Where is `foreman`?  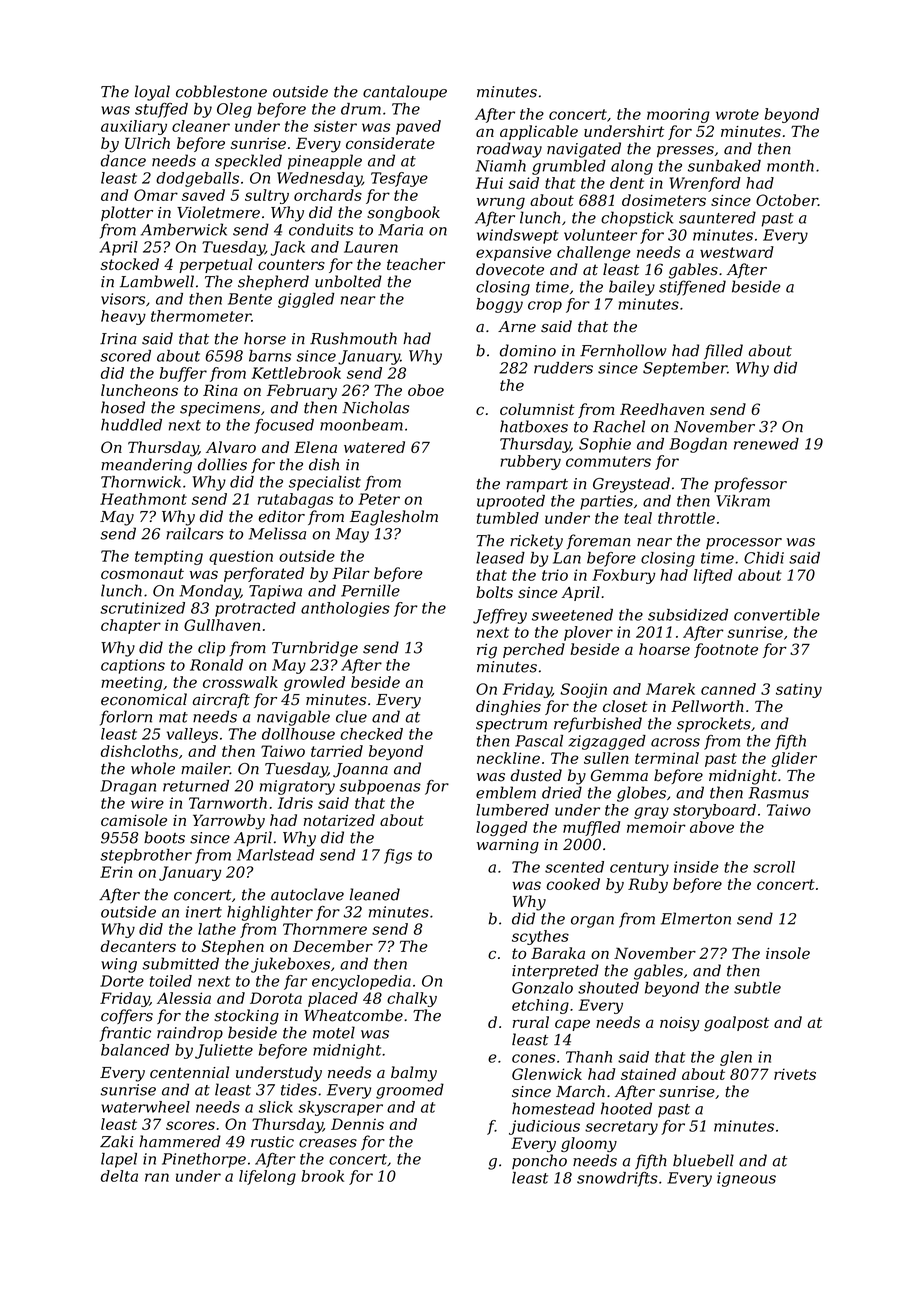
foreman is located at coordinates (598, 542).
